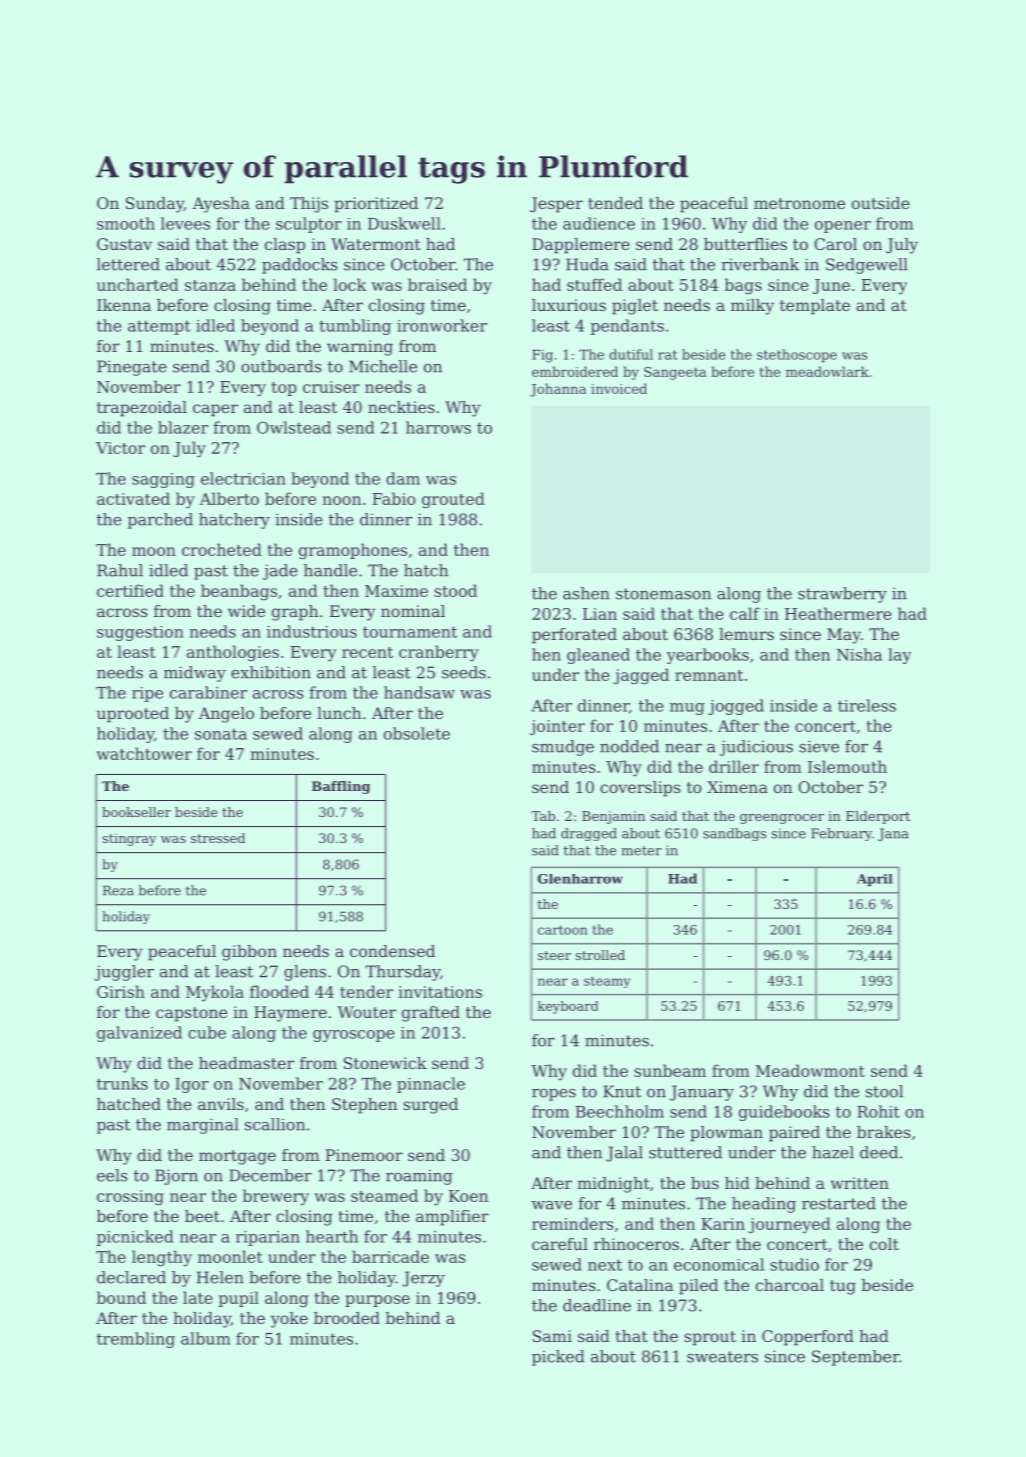 The height and width of the screenshot is (1457, 1026). I want to click on seeds, so click(464, 672).
